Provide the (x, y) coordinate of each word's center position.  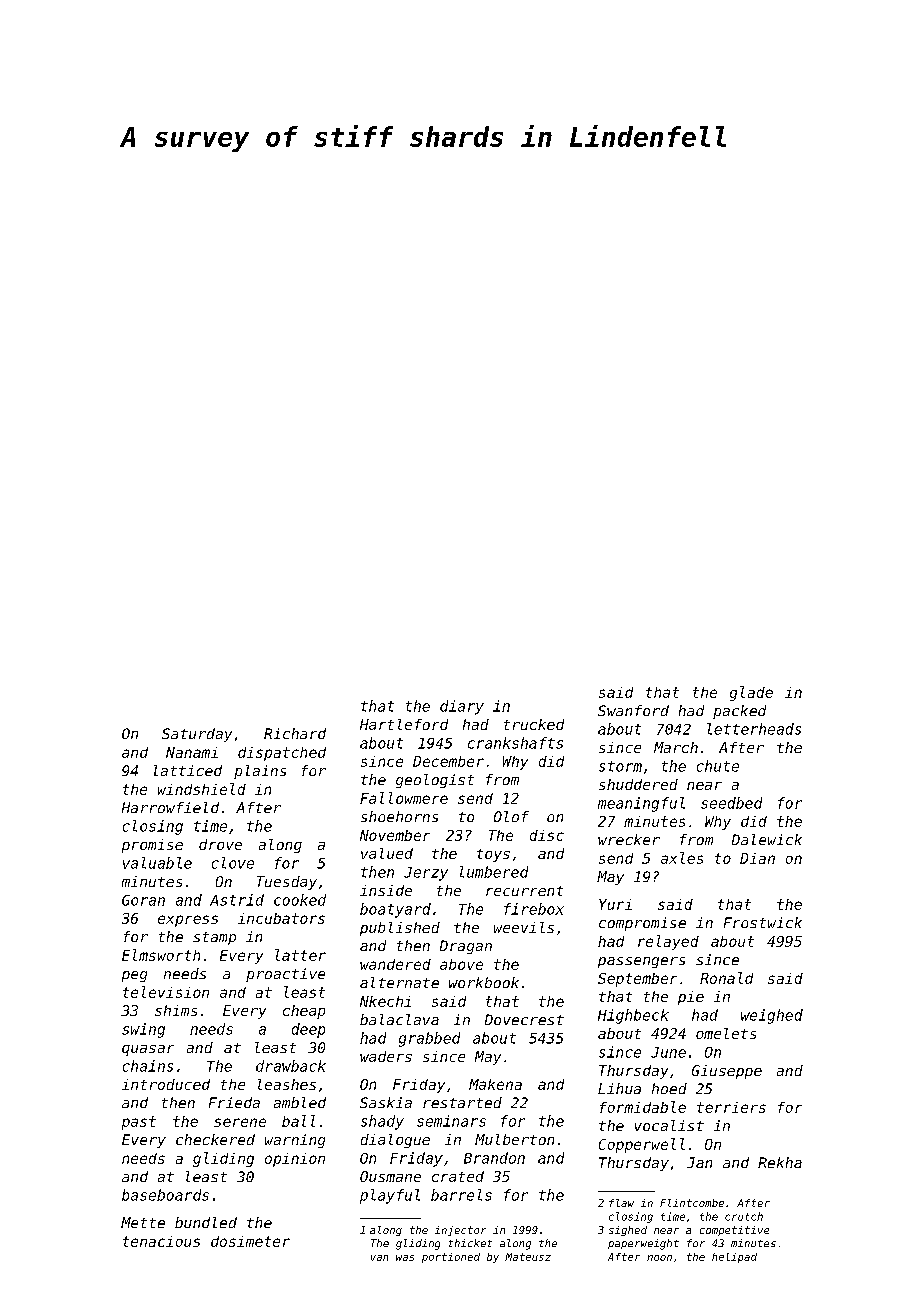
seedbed (731, 803)
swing (143, 1030)
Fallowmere (404, 798)
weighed (772, 1016)
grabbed (429, 1039)
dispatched (282, 754)
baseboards (165, 1195)
